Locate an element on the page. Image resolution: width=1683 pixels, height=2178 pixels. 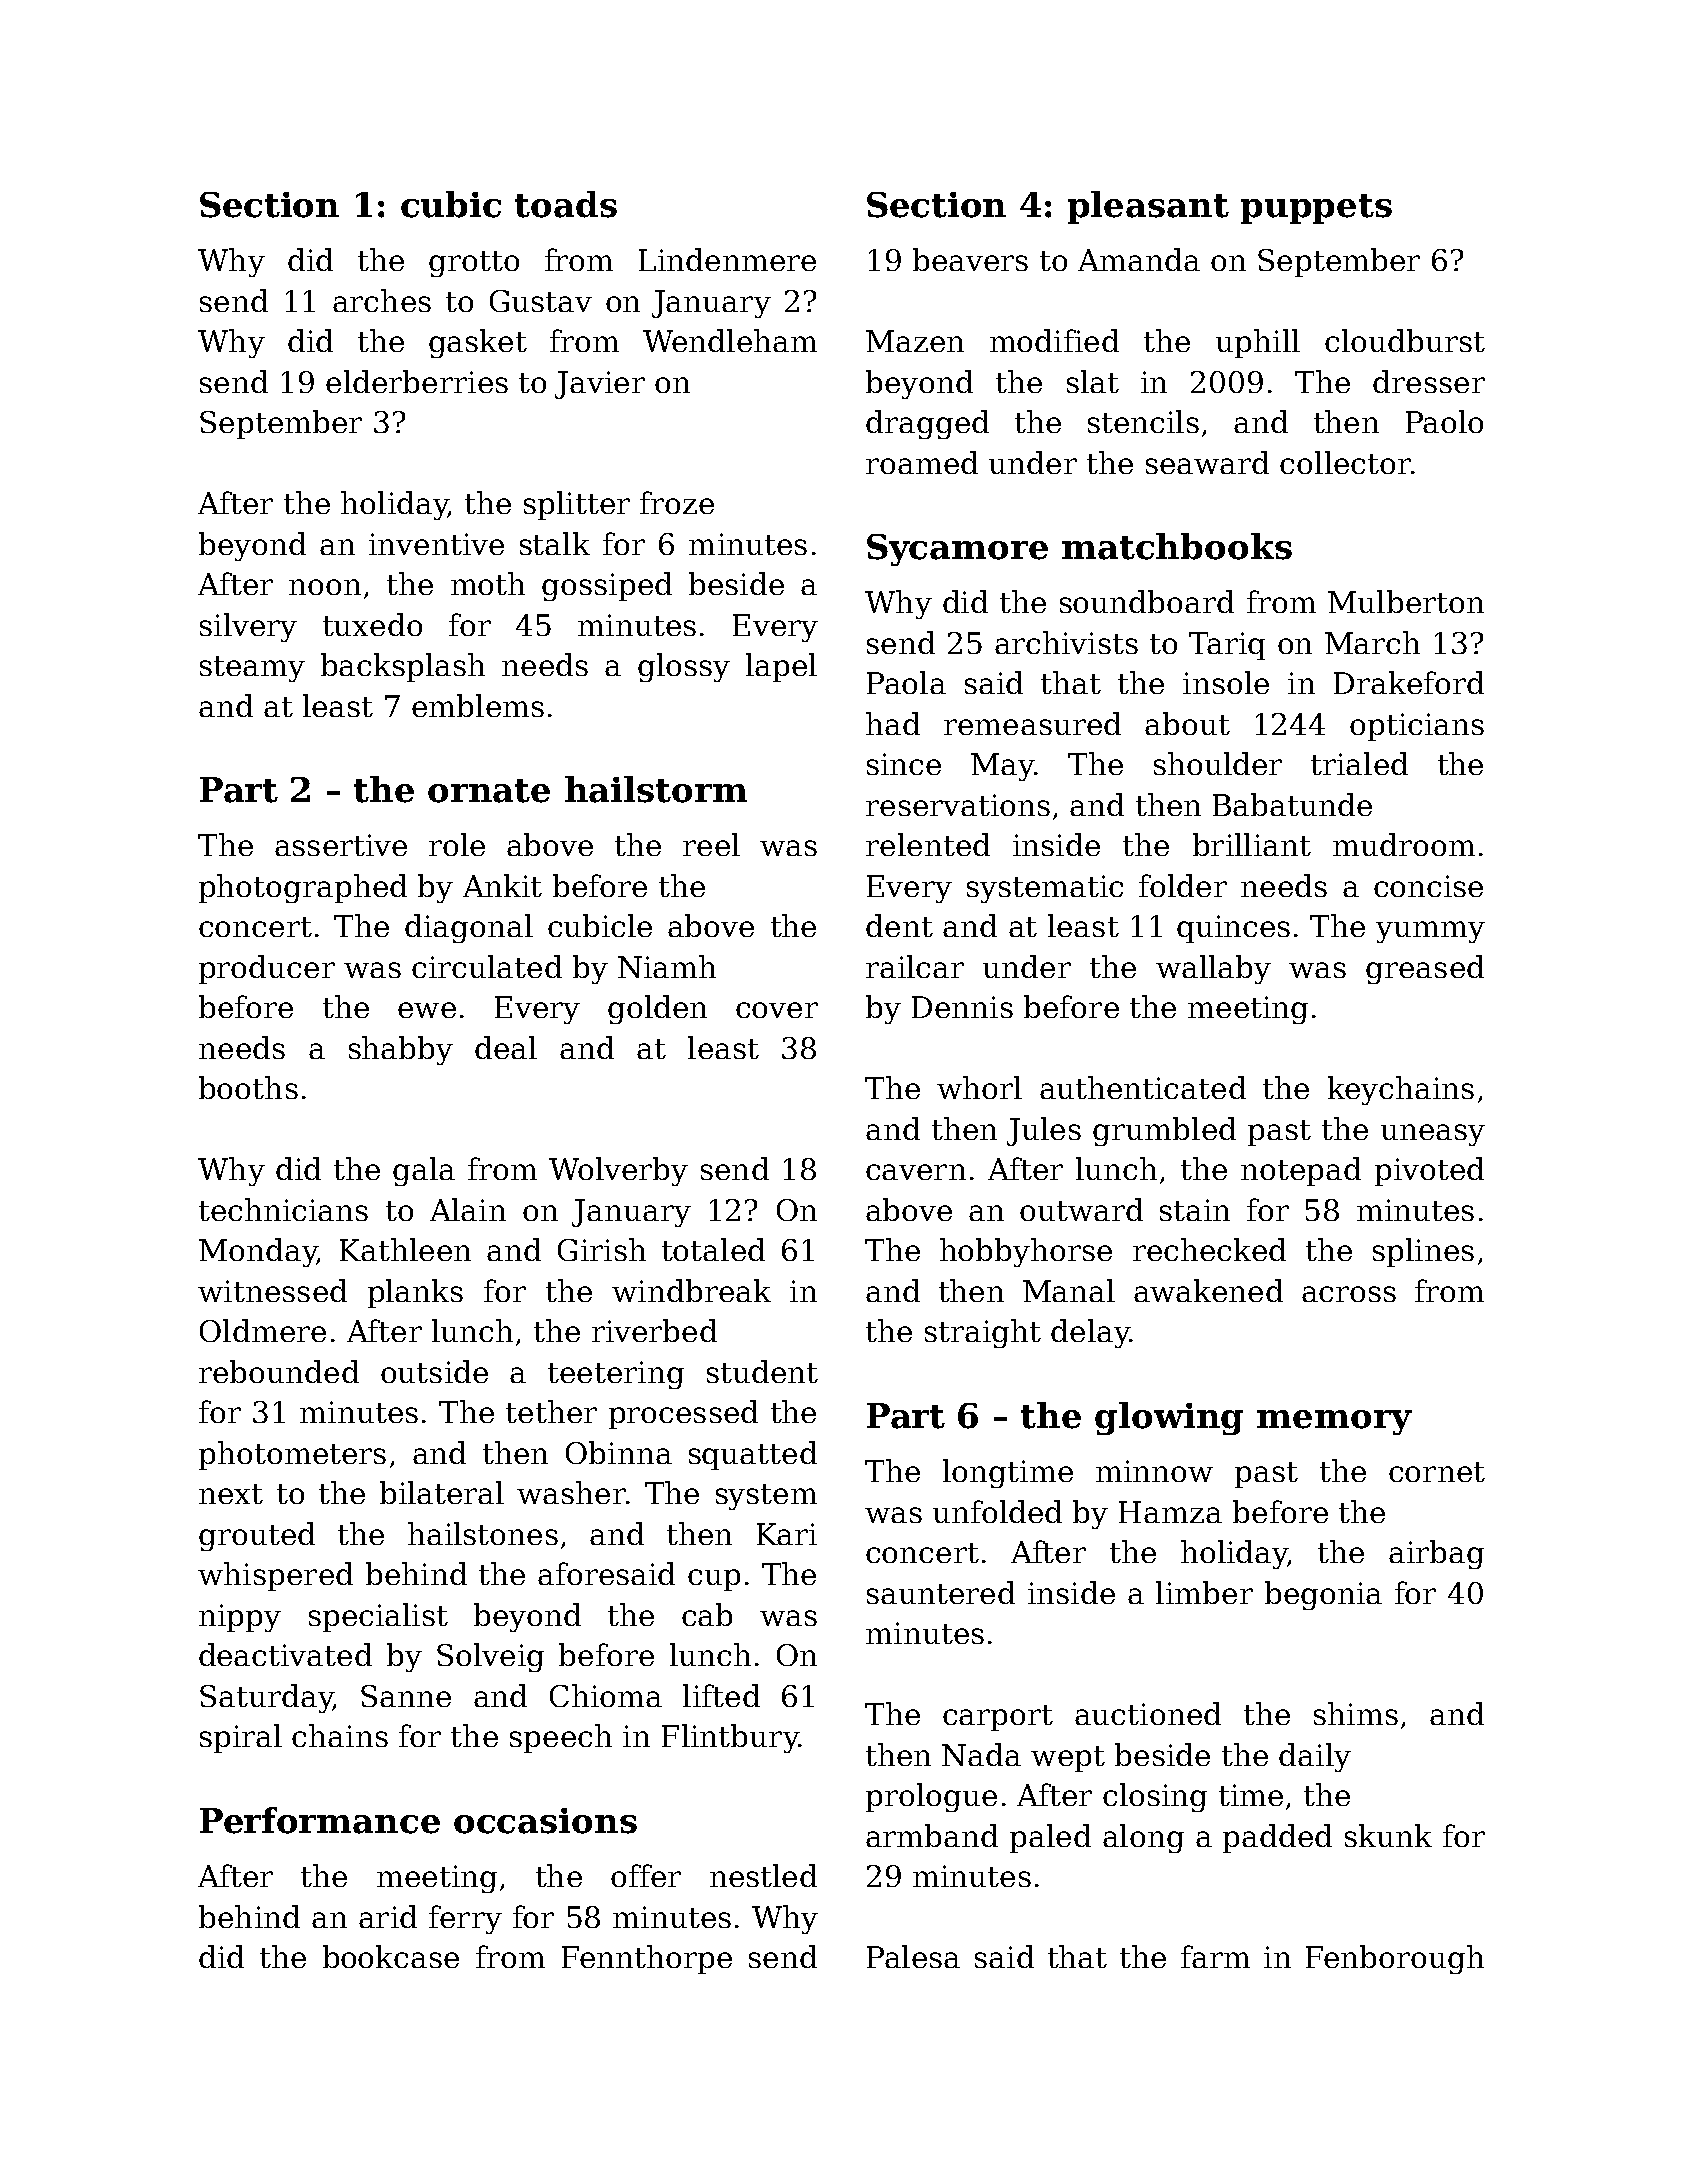
puppets is located at coordinates (1316, 209).
